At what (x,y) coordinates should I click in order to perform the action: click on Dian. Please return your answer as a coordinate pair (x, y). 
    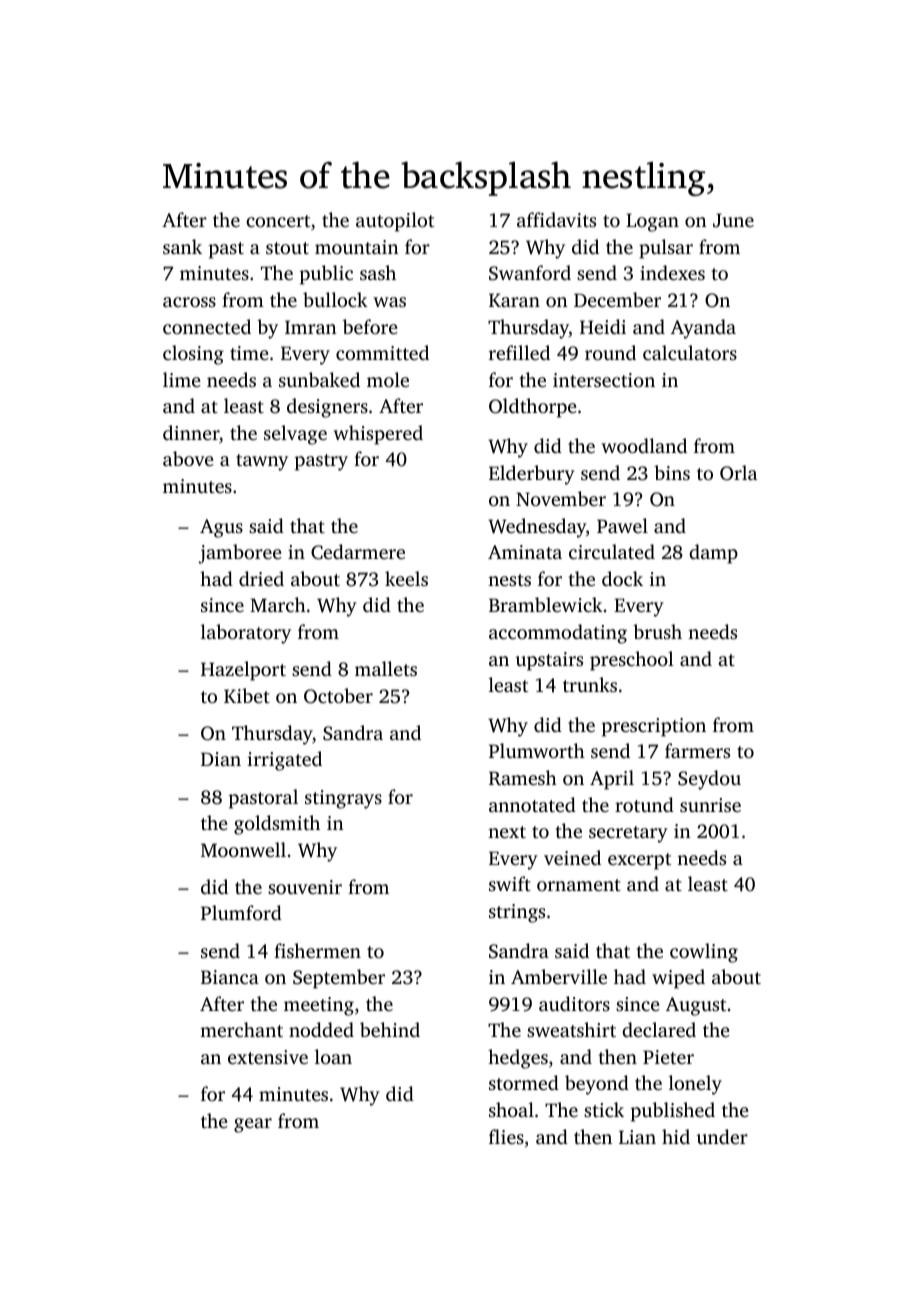
    Looking at the image, I should click on (221, 759).
